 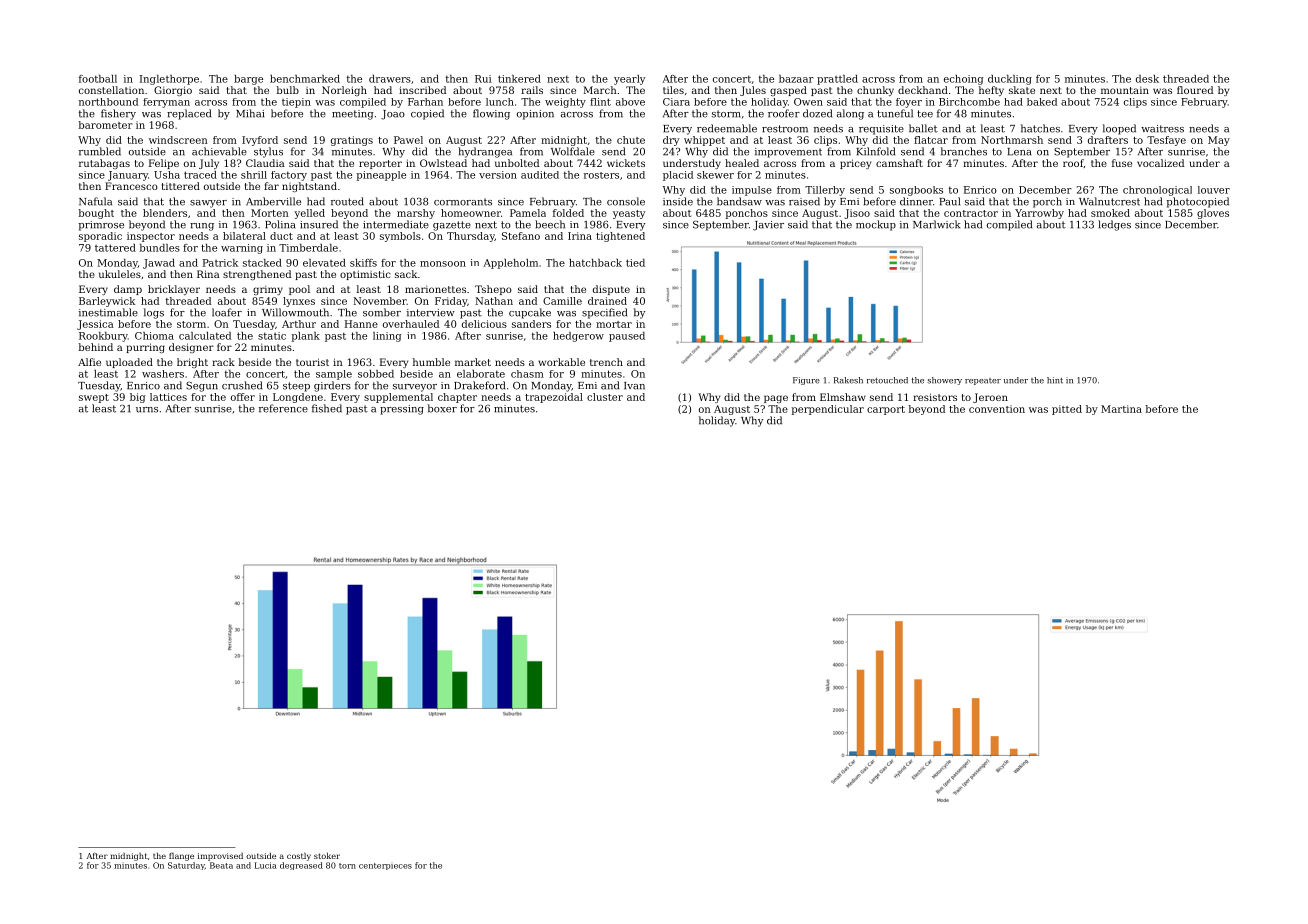 What do you see at coordinates (828, 410) in the screenshot?
I see `perpendicular` at bounding box center [828, 410].
